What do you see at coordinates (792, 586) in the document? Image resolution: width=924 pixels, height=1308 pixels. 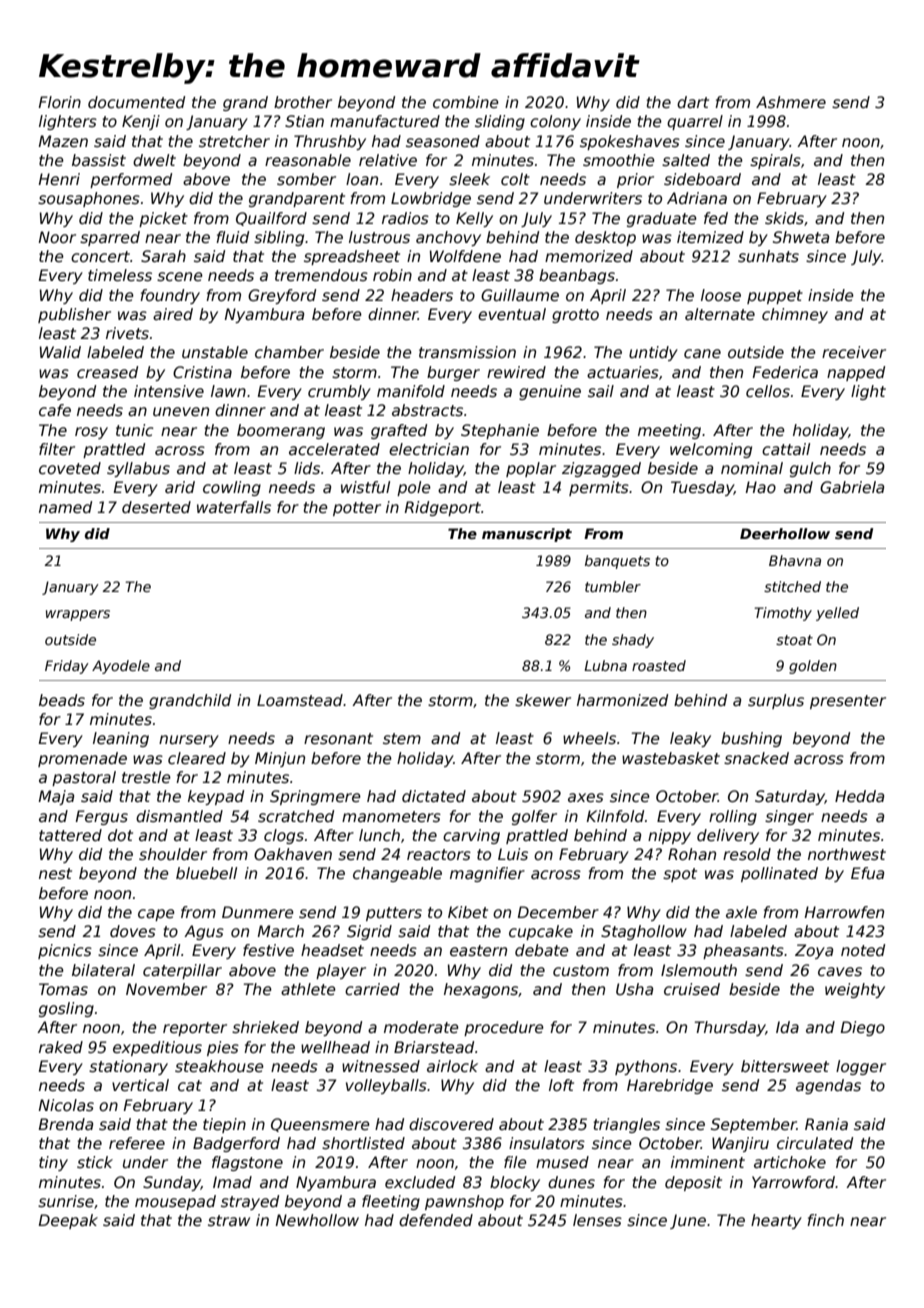 I see `stitched` at bounding box center [792, 586].
